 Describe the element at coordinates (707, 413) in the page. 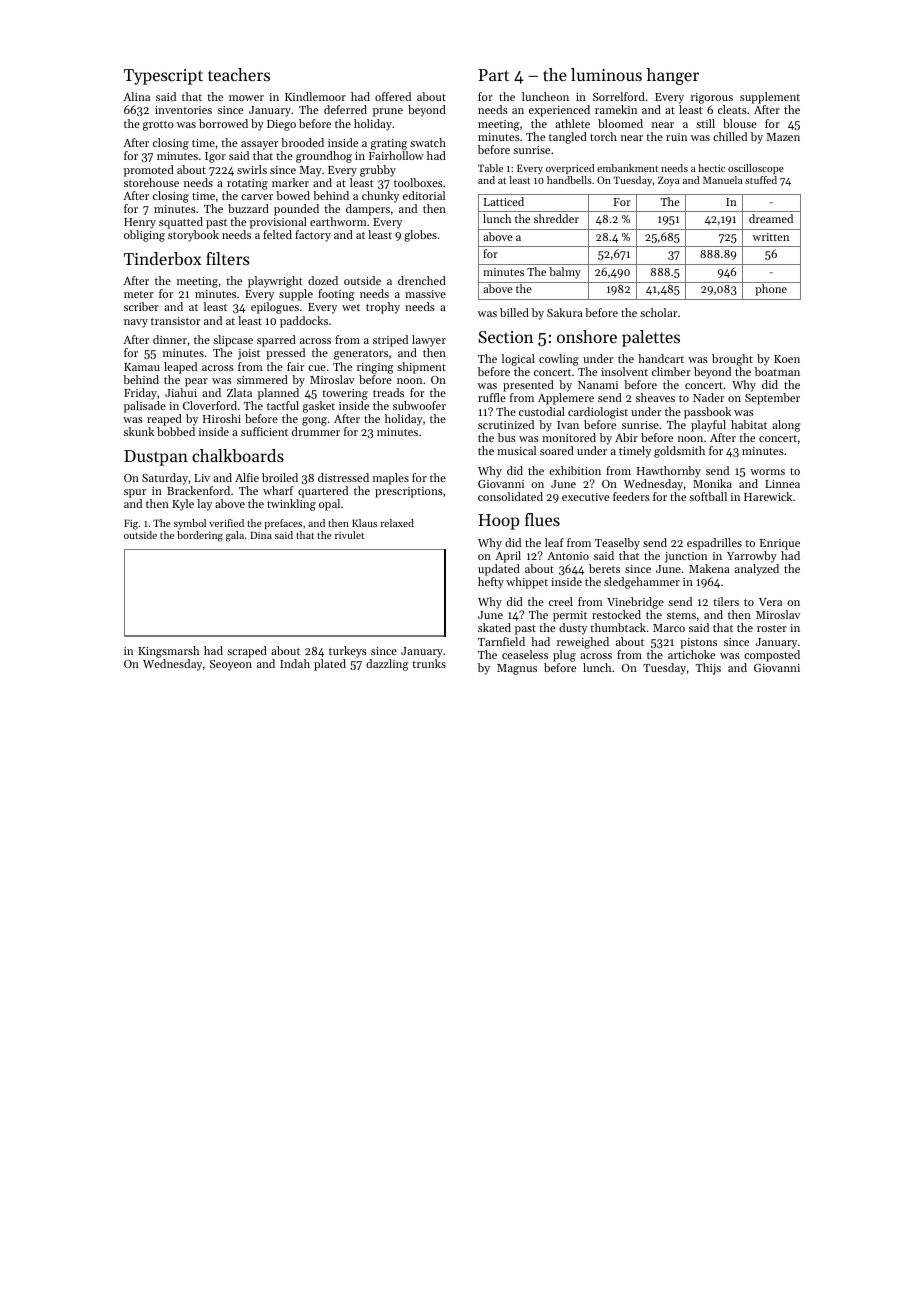

I see `passbook` at that location.
